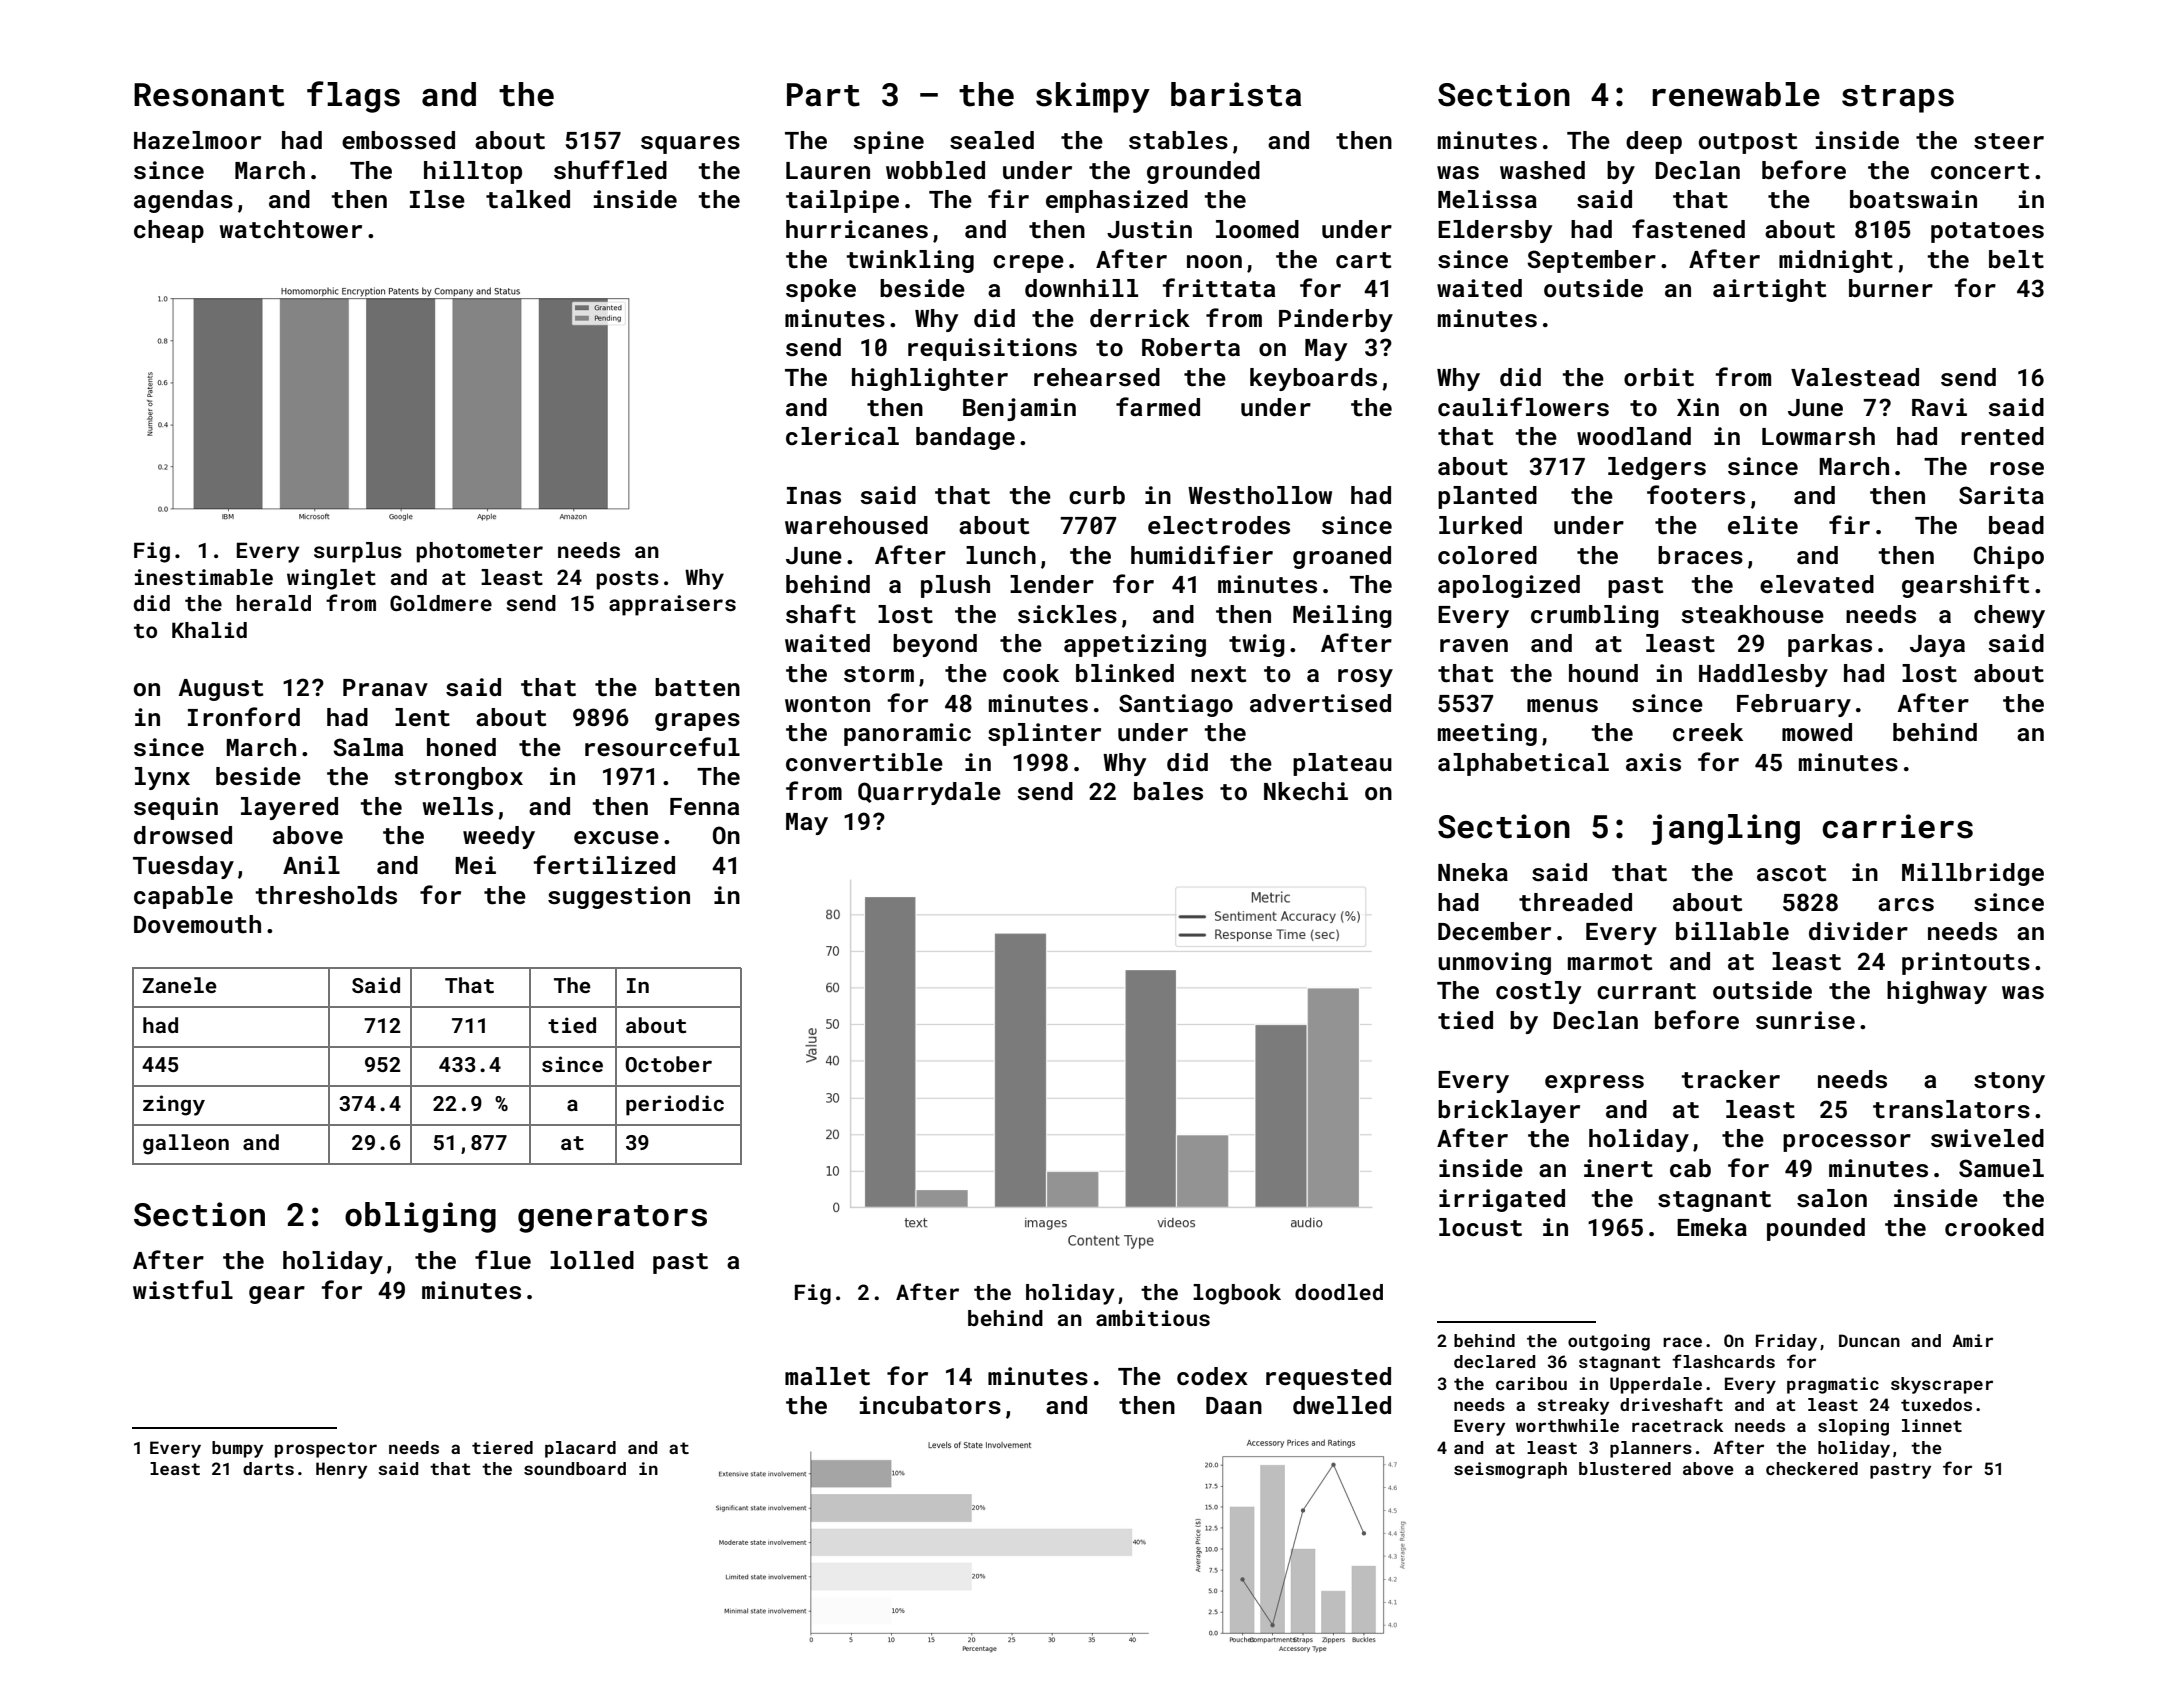 The width and height of the screenshot is (2178, 1683). Describe the element at coordinates (1203, 172) in the screenshot. I see `grounded` at that location.
